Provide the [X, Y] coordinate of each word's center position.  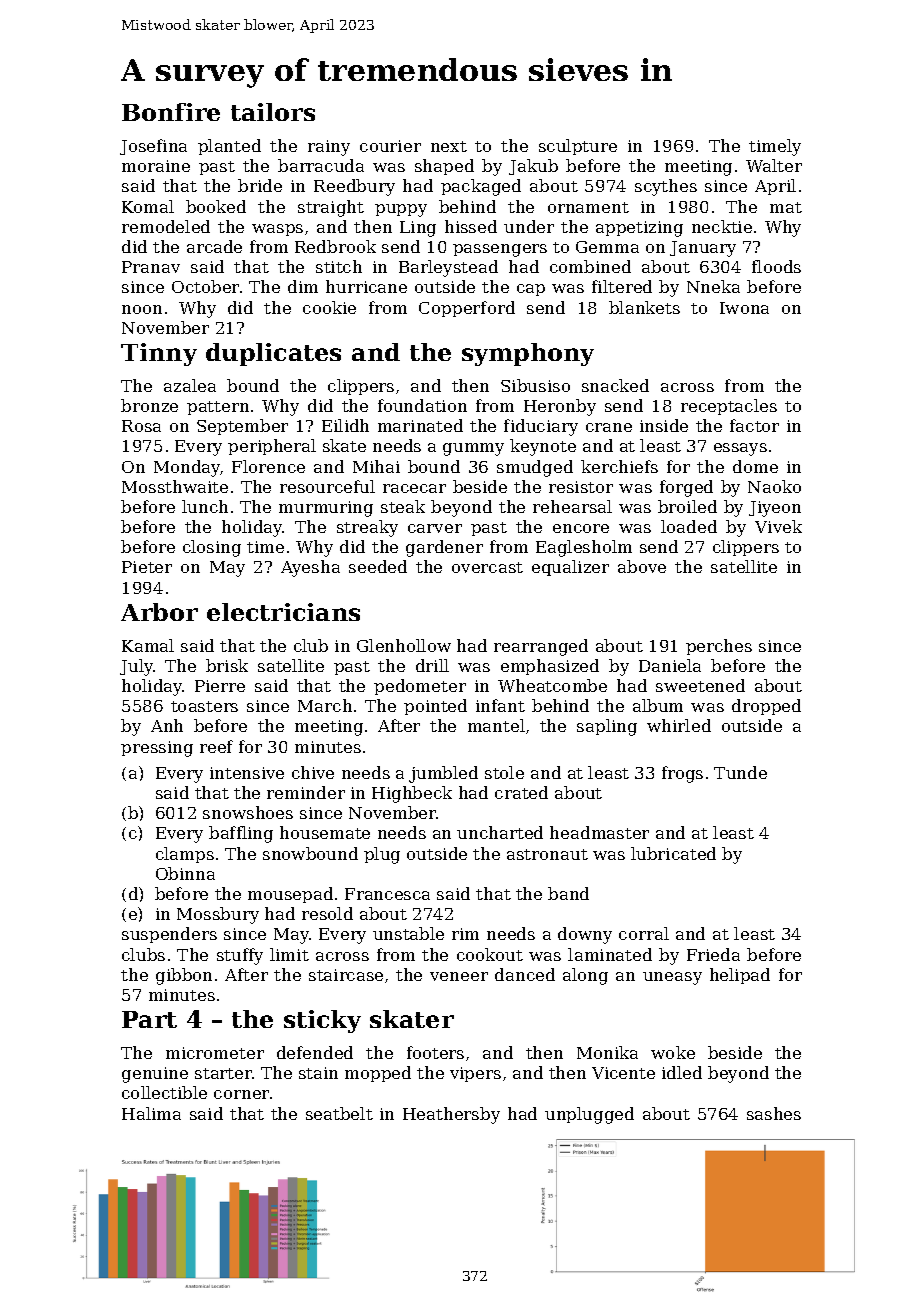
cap [531, 290]
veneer [459, 976]
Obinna [185, 873]
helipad [740, 976]
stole [504, 772]
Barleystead [448, 268]
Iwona [744, 308]
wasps [277, 230]
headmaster [599, 832]
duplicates [273, 354]
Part [149, 1019]
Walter [774, 165]
